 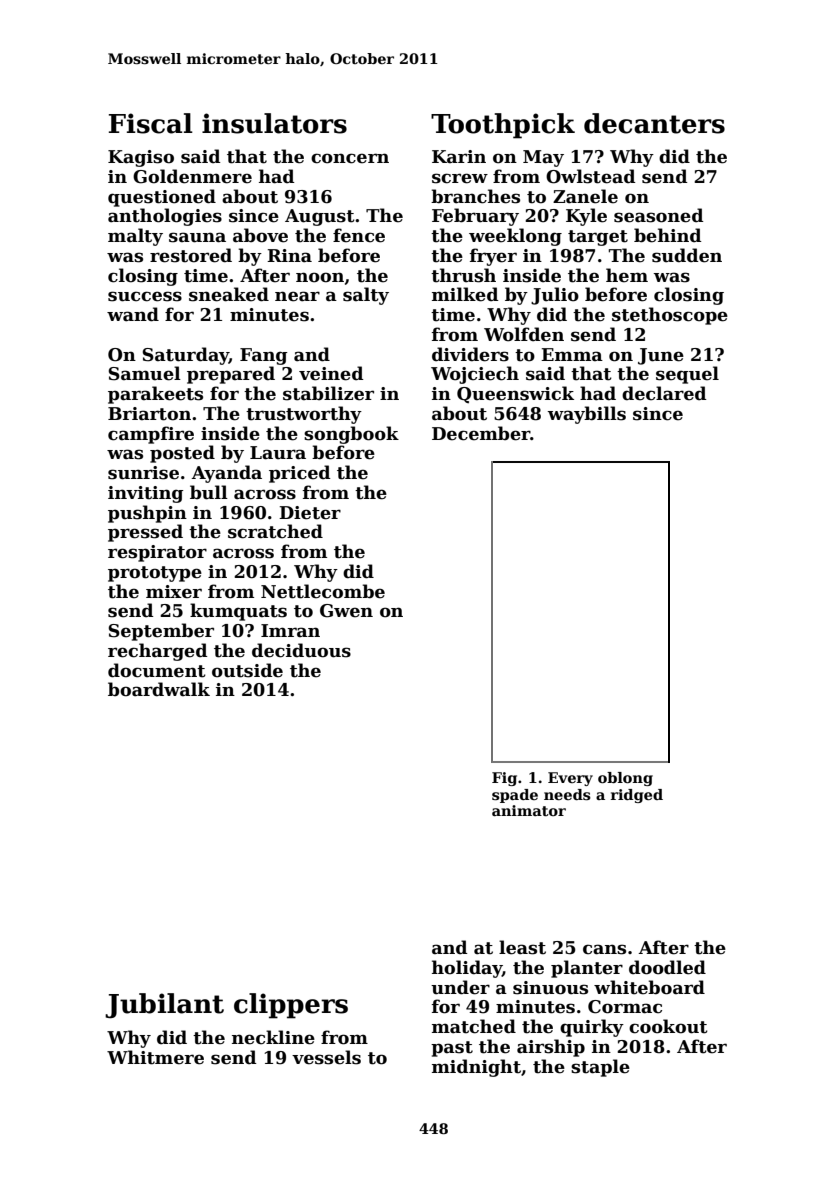 I want to click on decanters, so click(x=654, y=123).
